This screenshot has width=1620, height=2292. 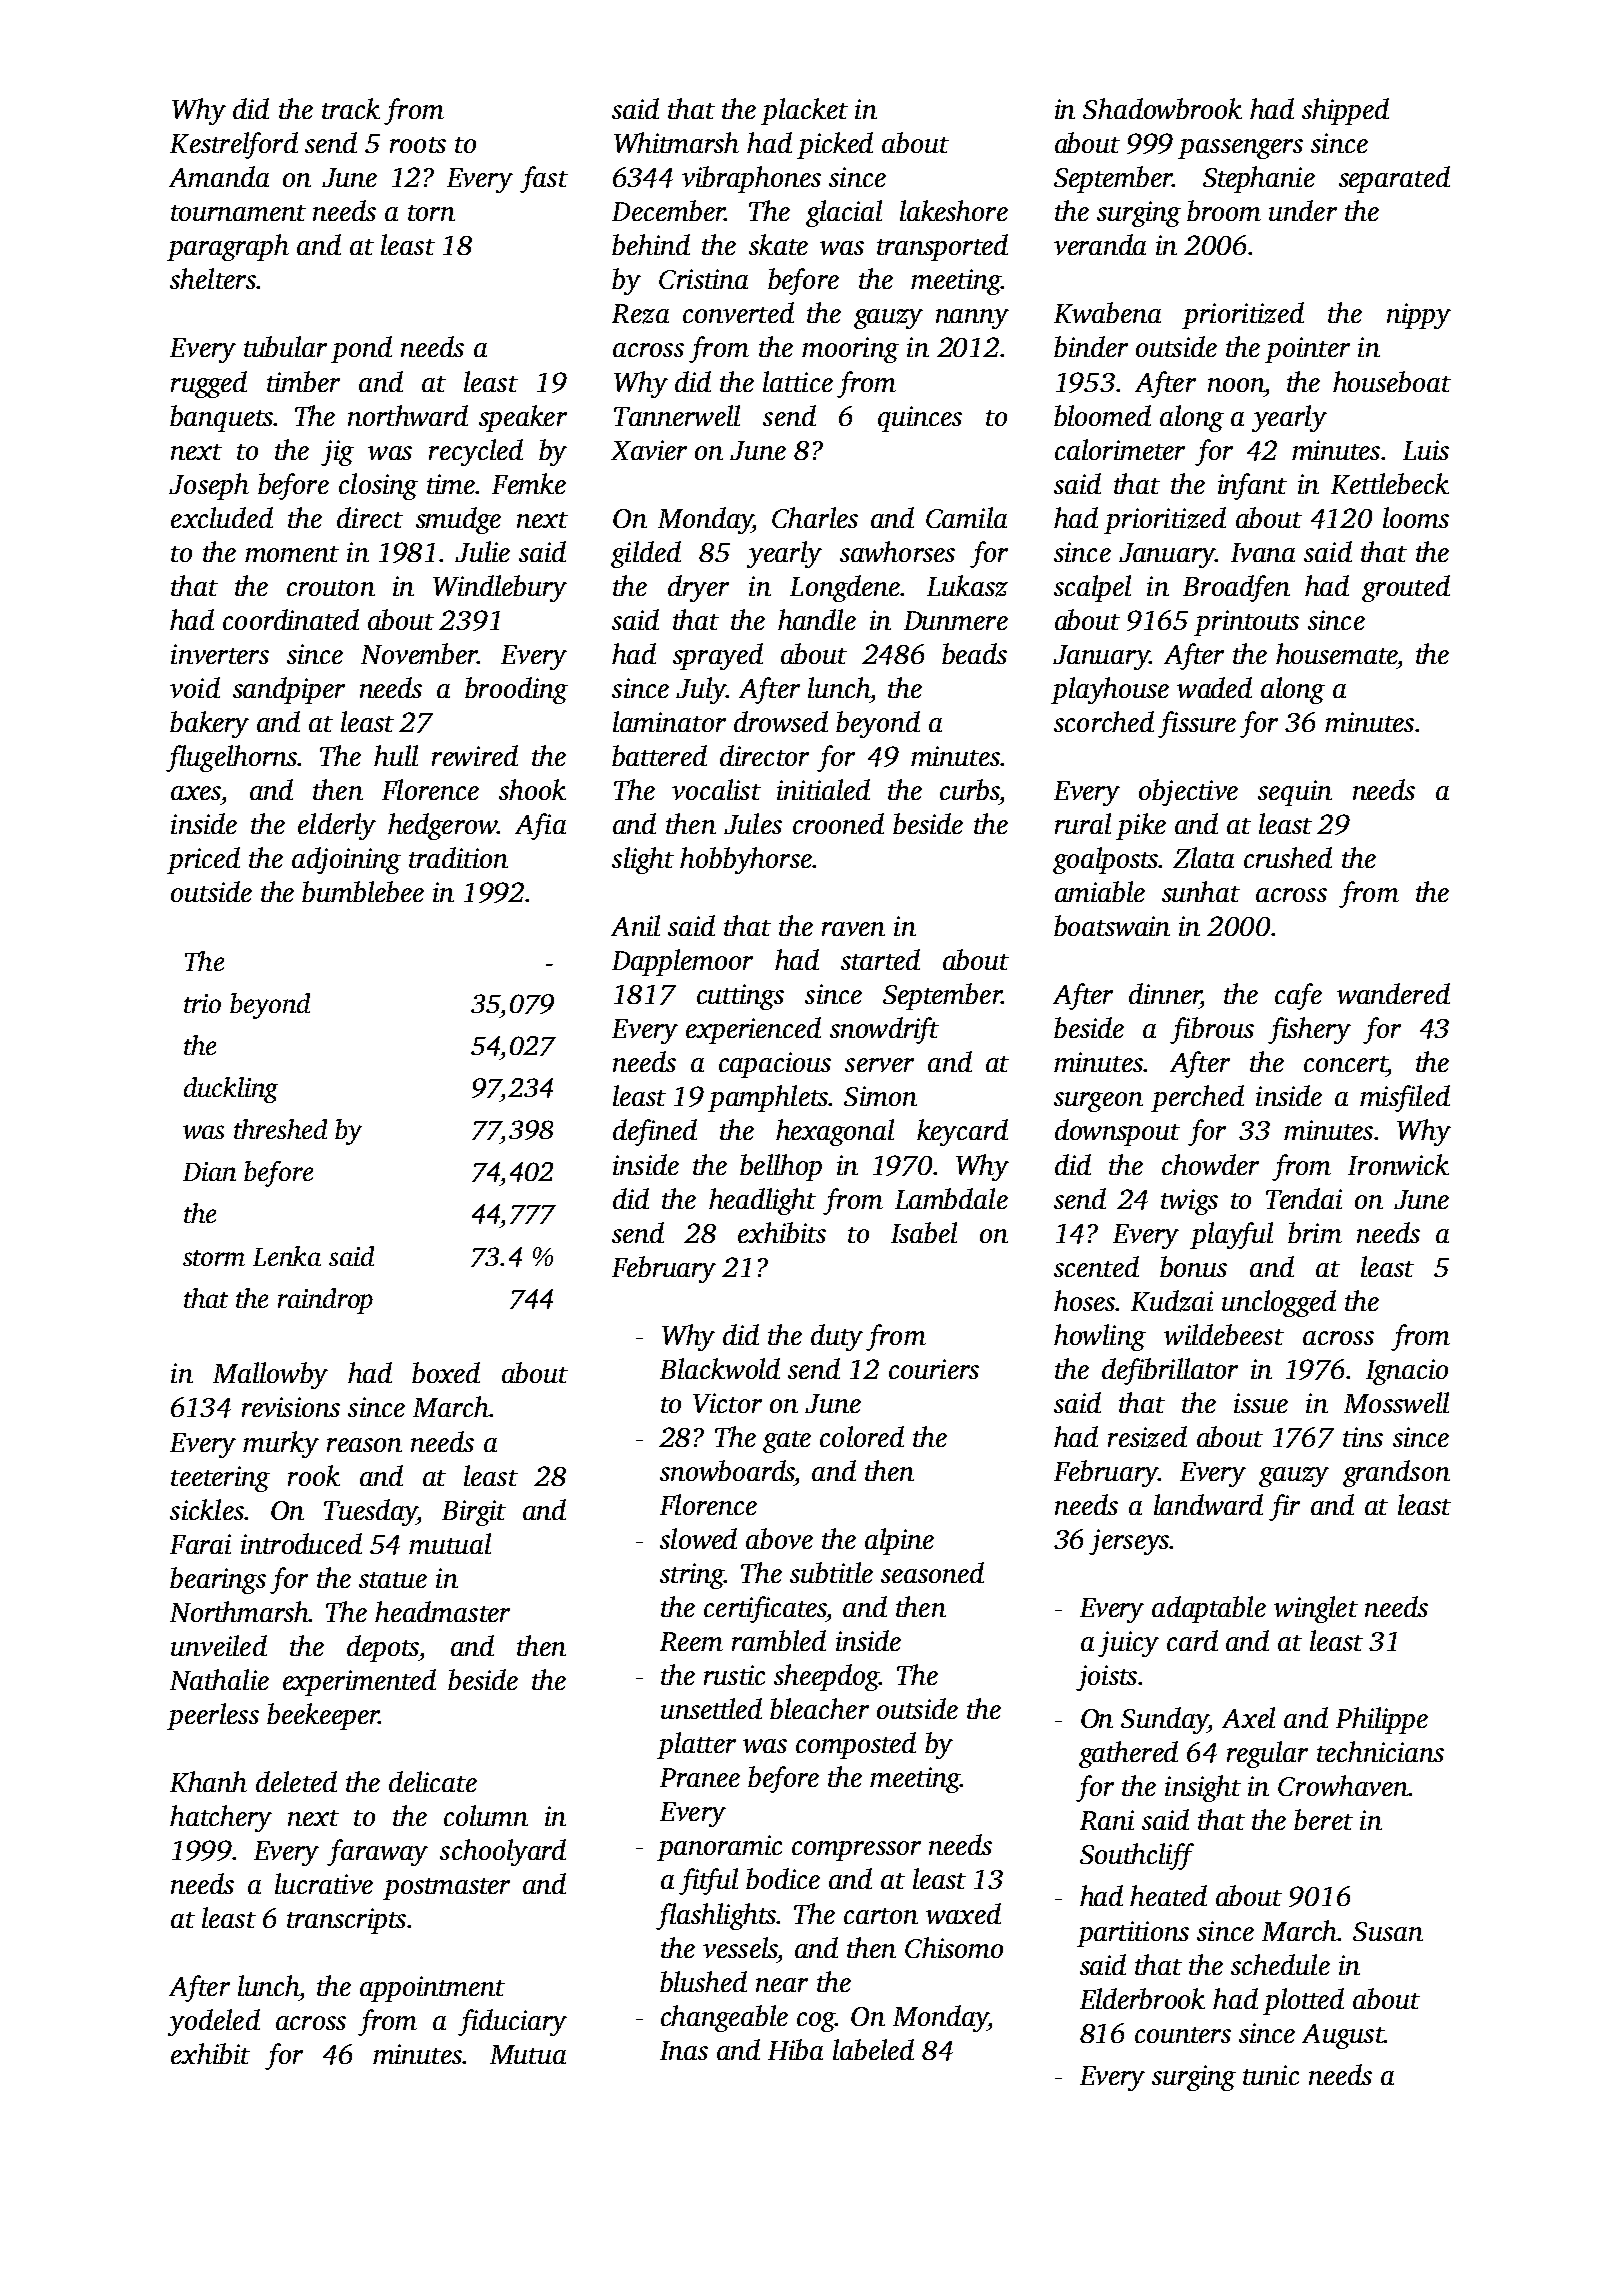 What do you see at coordinates (207, 1509) in the screenshot?
I see `sickles` at bounding box center [207, 1509].
